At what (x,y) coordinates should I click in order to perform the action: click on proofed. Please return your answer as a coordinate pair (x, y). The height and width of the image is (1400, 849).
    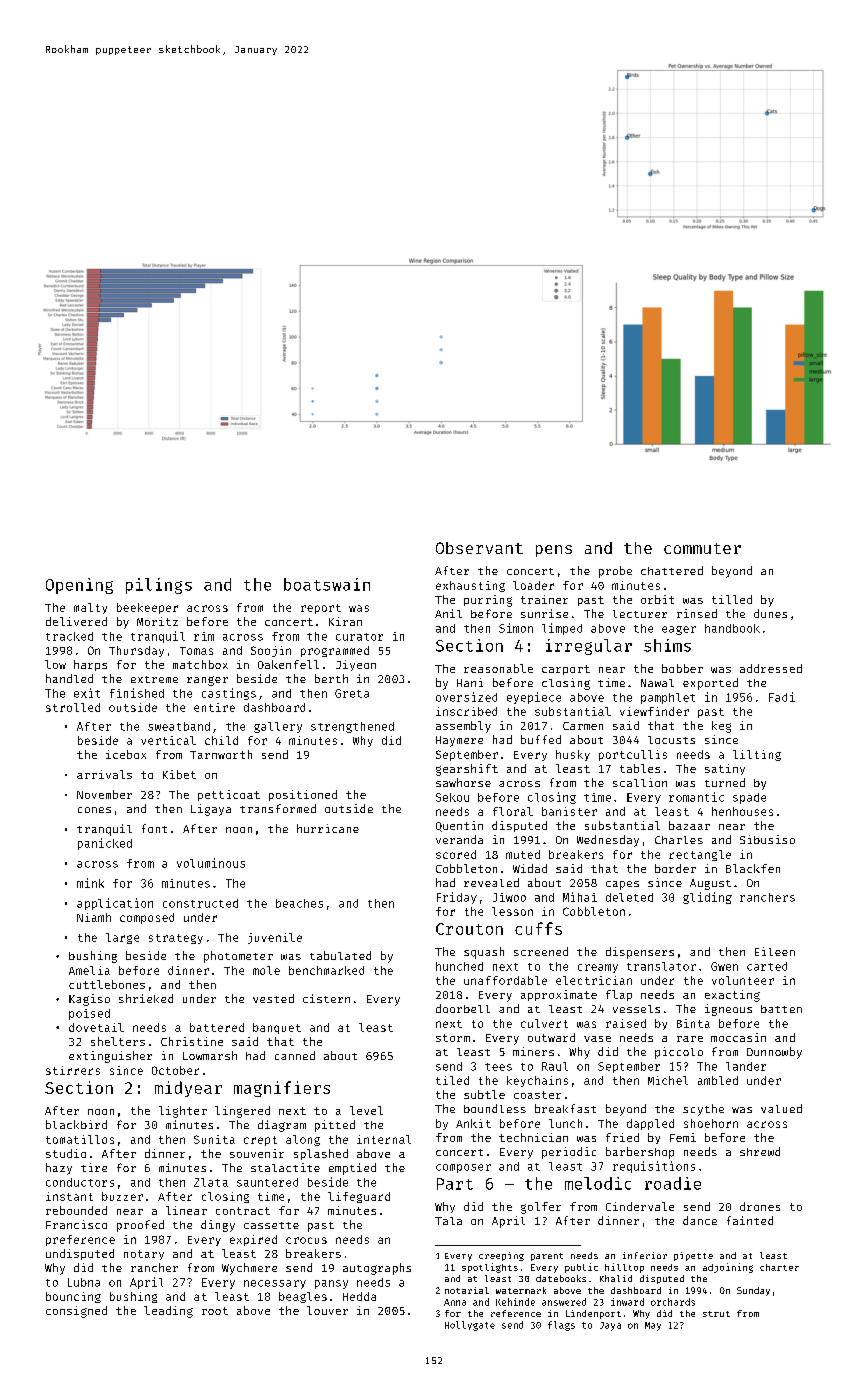
    Looking at the image, I should click on (140, 1226).
